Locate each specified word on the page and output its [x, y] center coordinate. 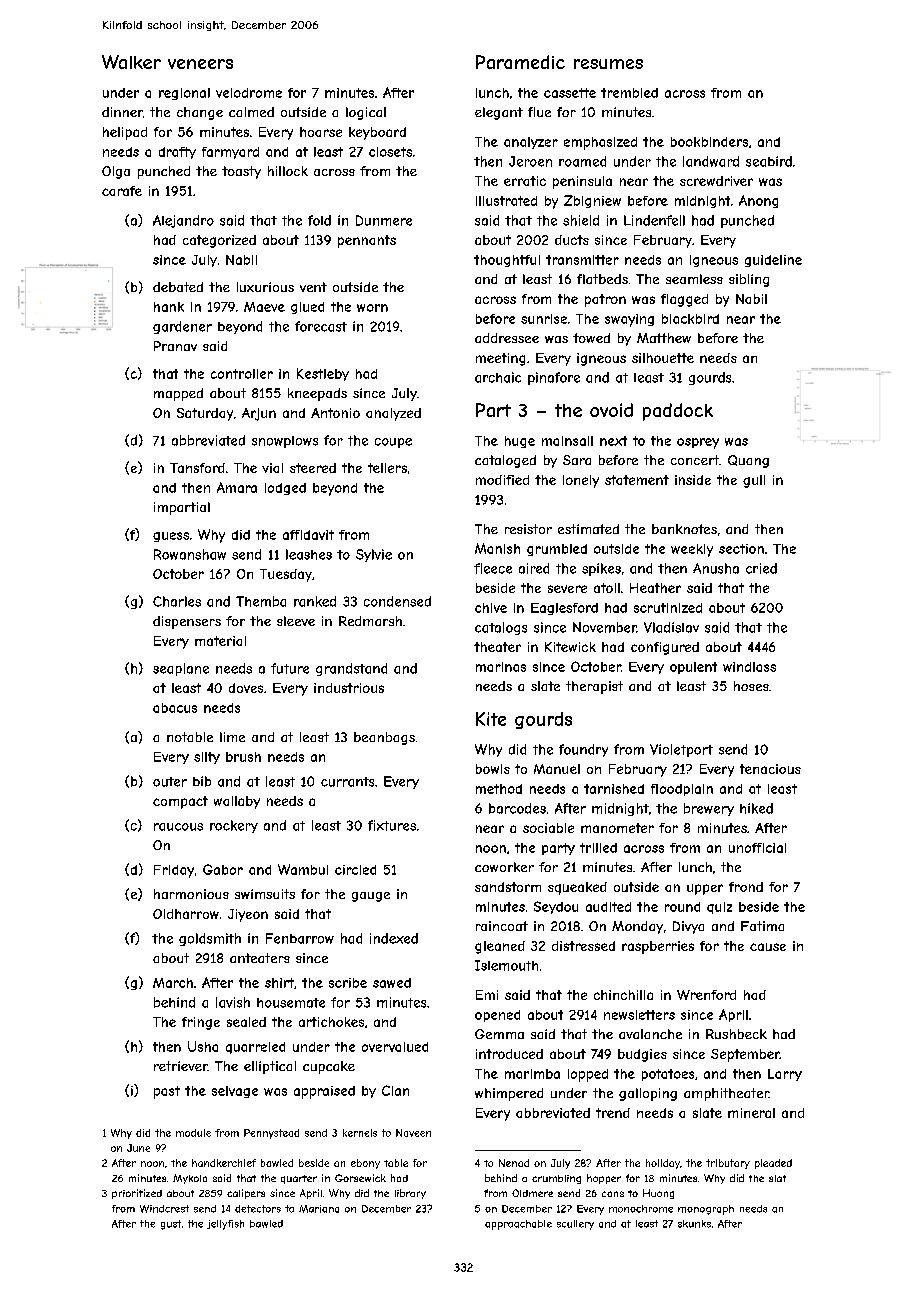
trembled [629, 93]
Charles [177, 601]
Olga [116, 172]
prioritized [137, 1194]
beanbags [384, 738]
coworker [504, 867]
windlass [749, 667]
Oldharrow [186, 914]
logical [366, 113]
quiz [719, 908]
